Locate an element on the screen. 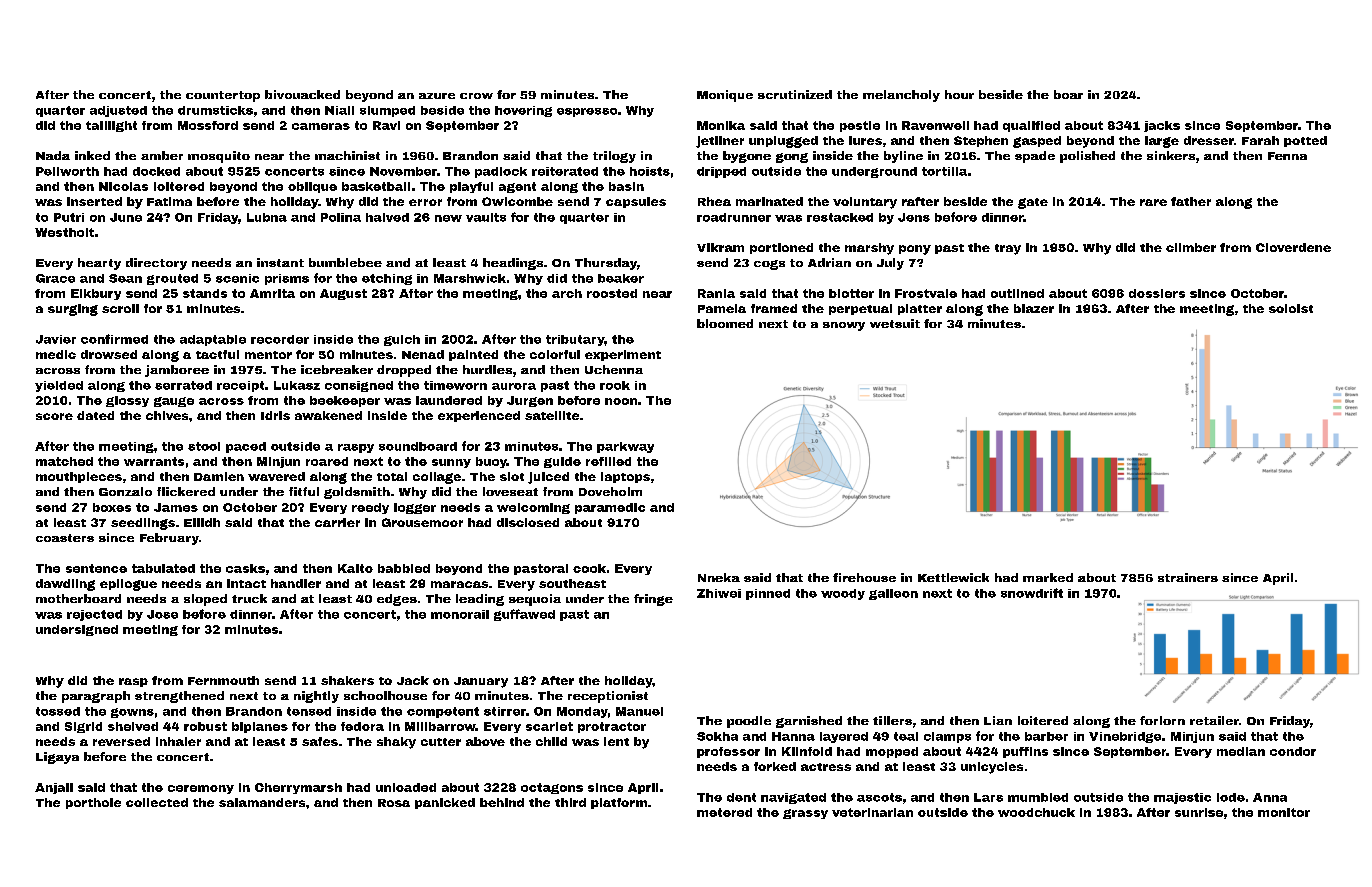 The image size is (1372, 887). bloomed is located at coordinates (725, 323).
